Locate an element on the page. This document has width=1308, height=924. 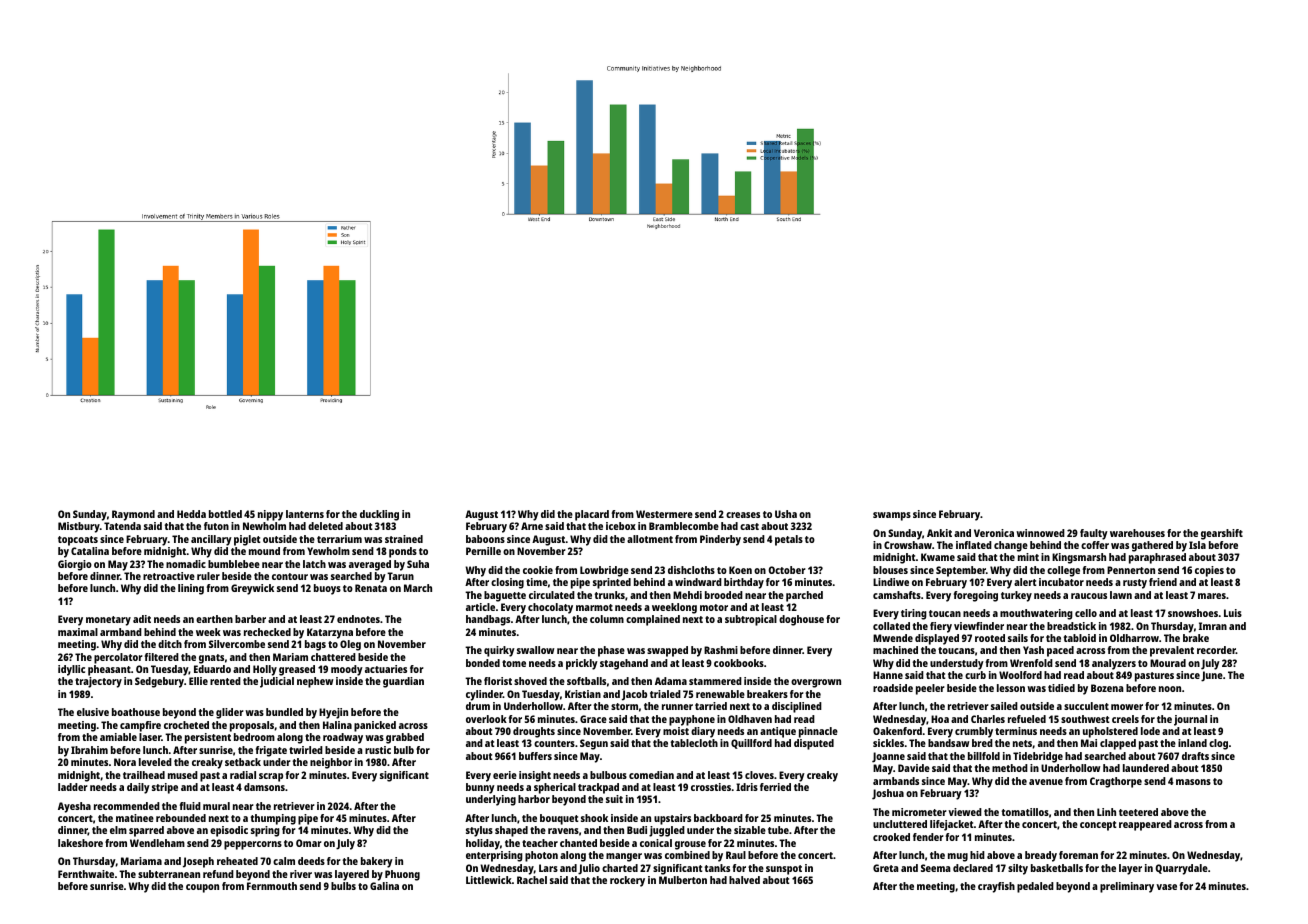
tanks is located at coordinates (717, 868).
